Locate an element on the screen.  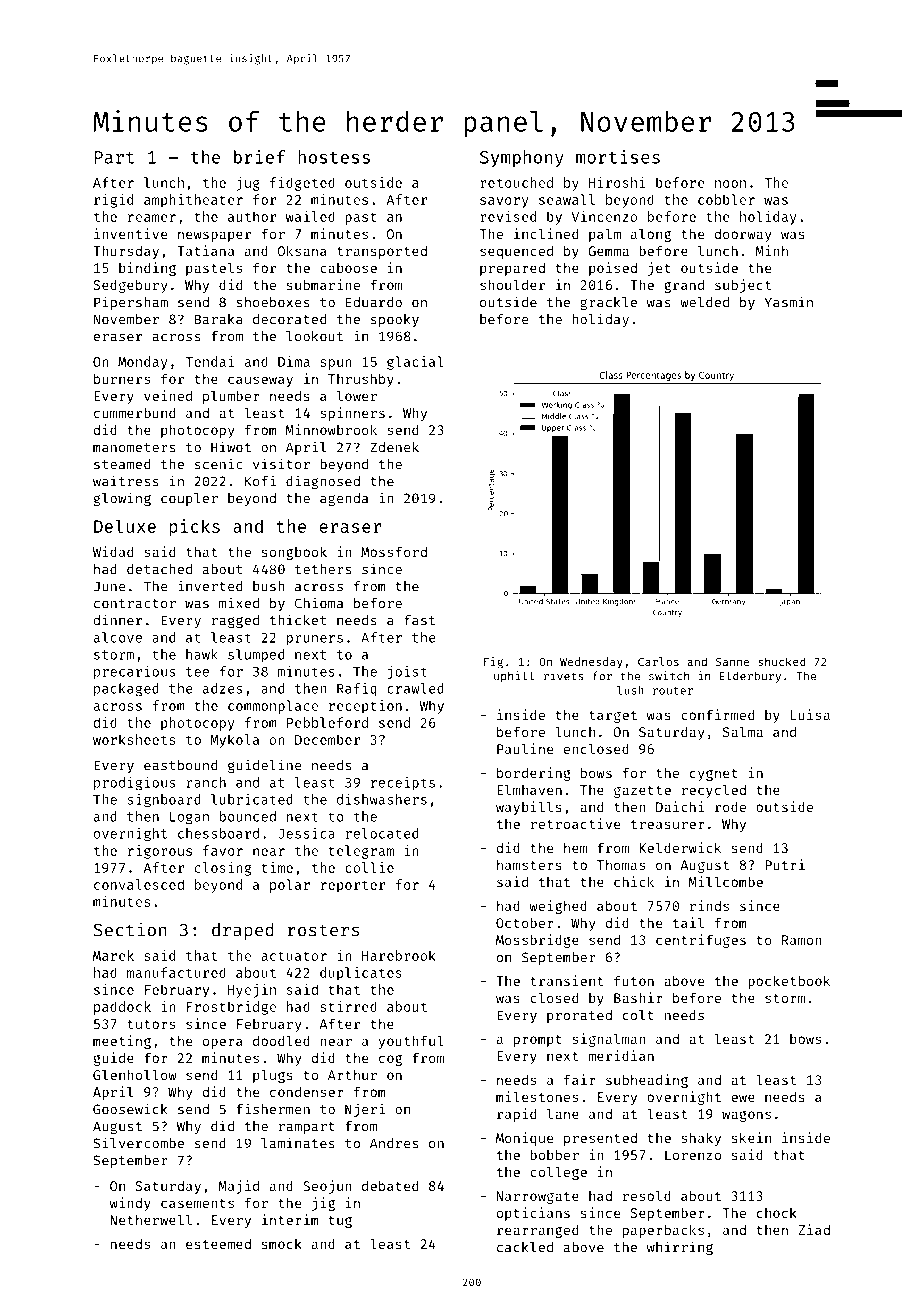
Mossford is located at coordinates (394, 551).
